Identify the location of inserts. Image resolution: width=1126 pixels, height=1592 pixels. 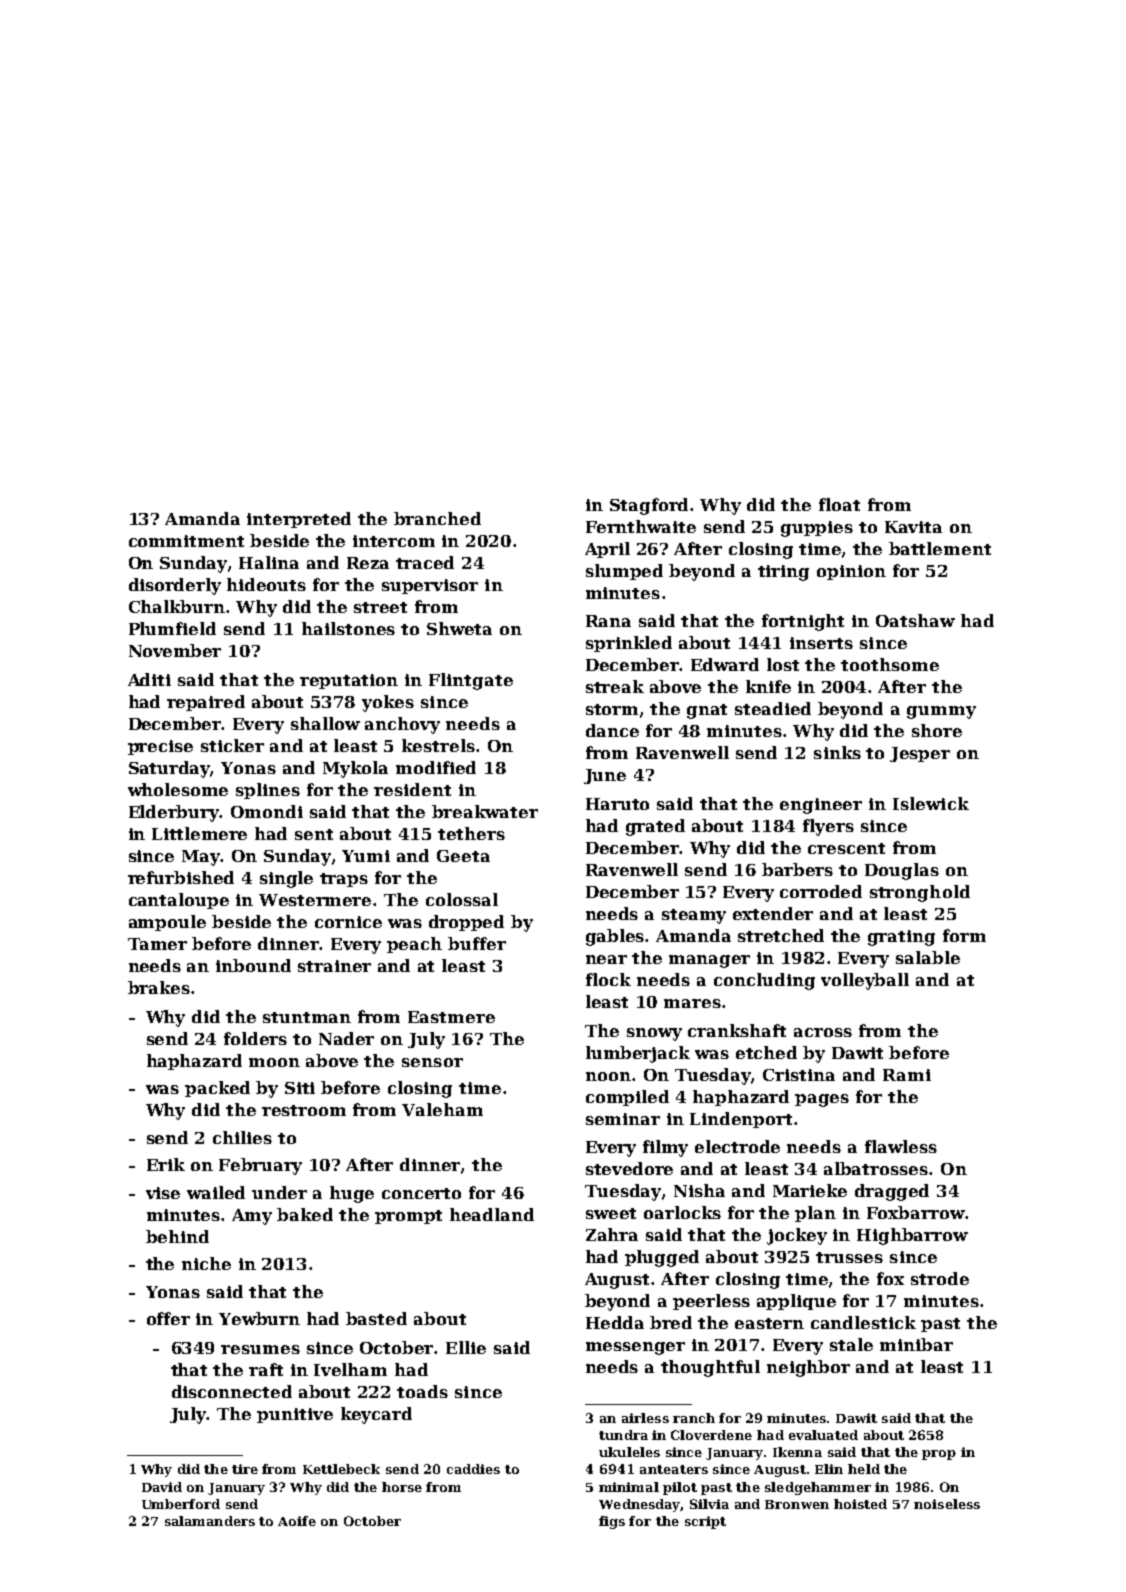
(821, 643).
